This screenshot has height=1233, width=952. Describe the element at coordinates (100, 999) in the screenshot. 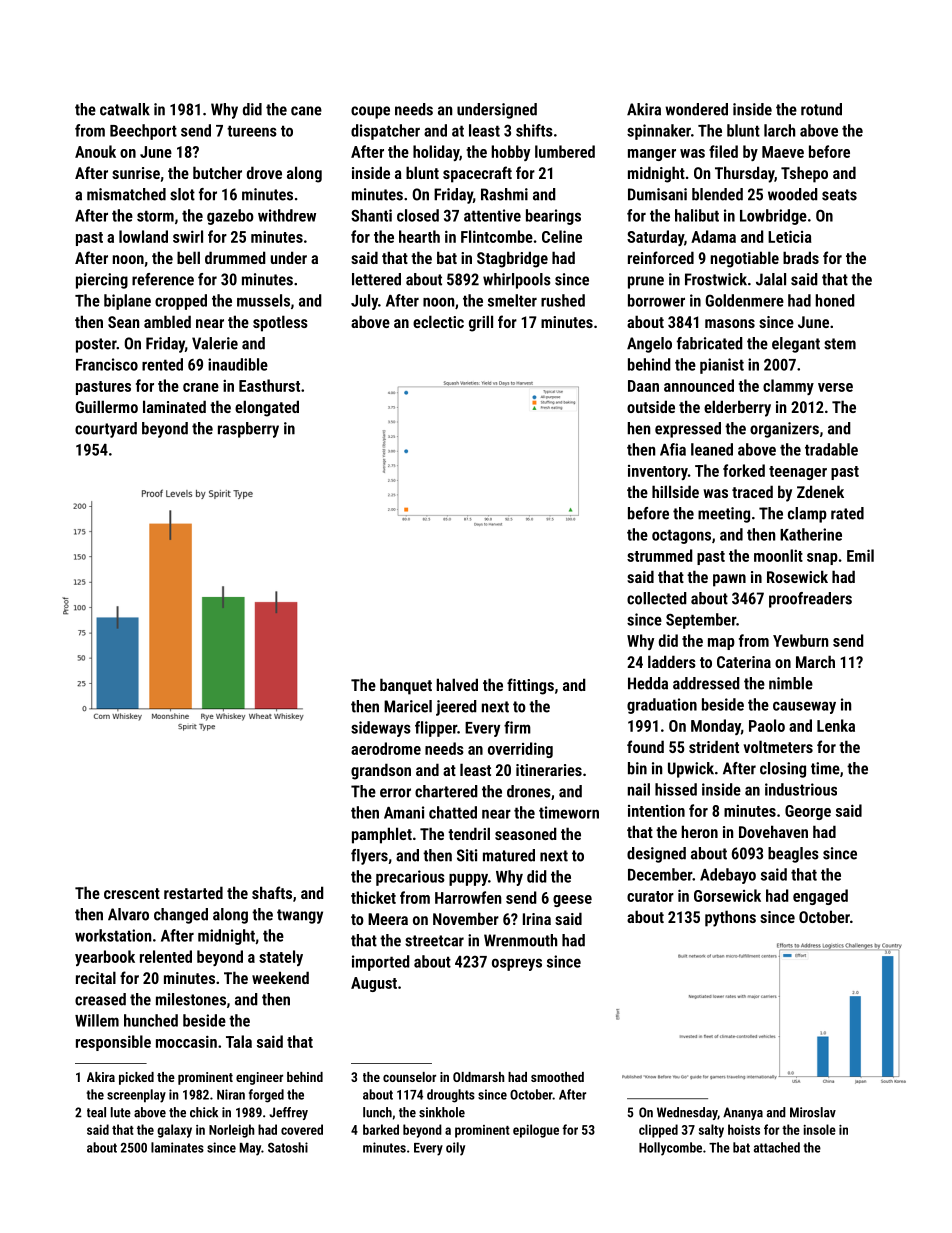

I see `creased` at that location.
